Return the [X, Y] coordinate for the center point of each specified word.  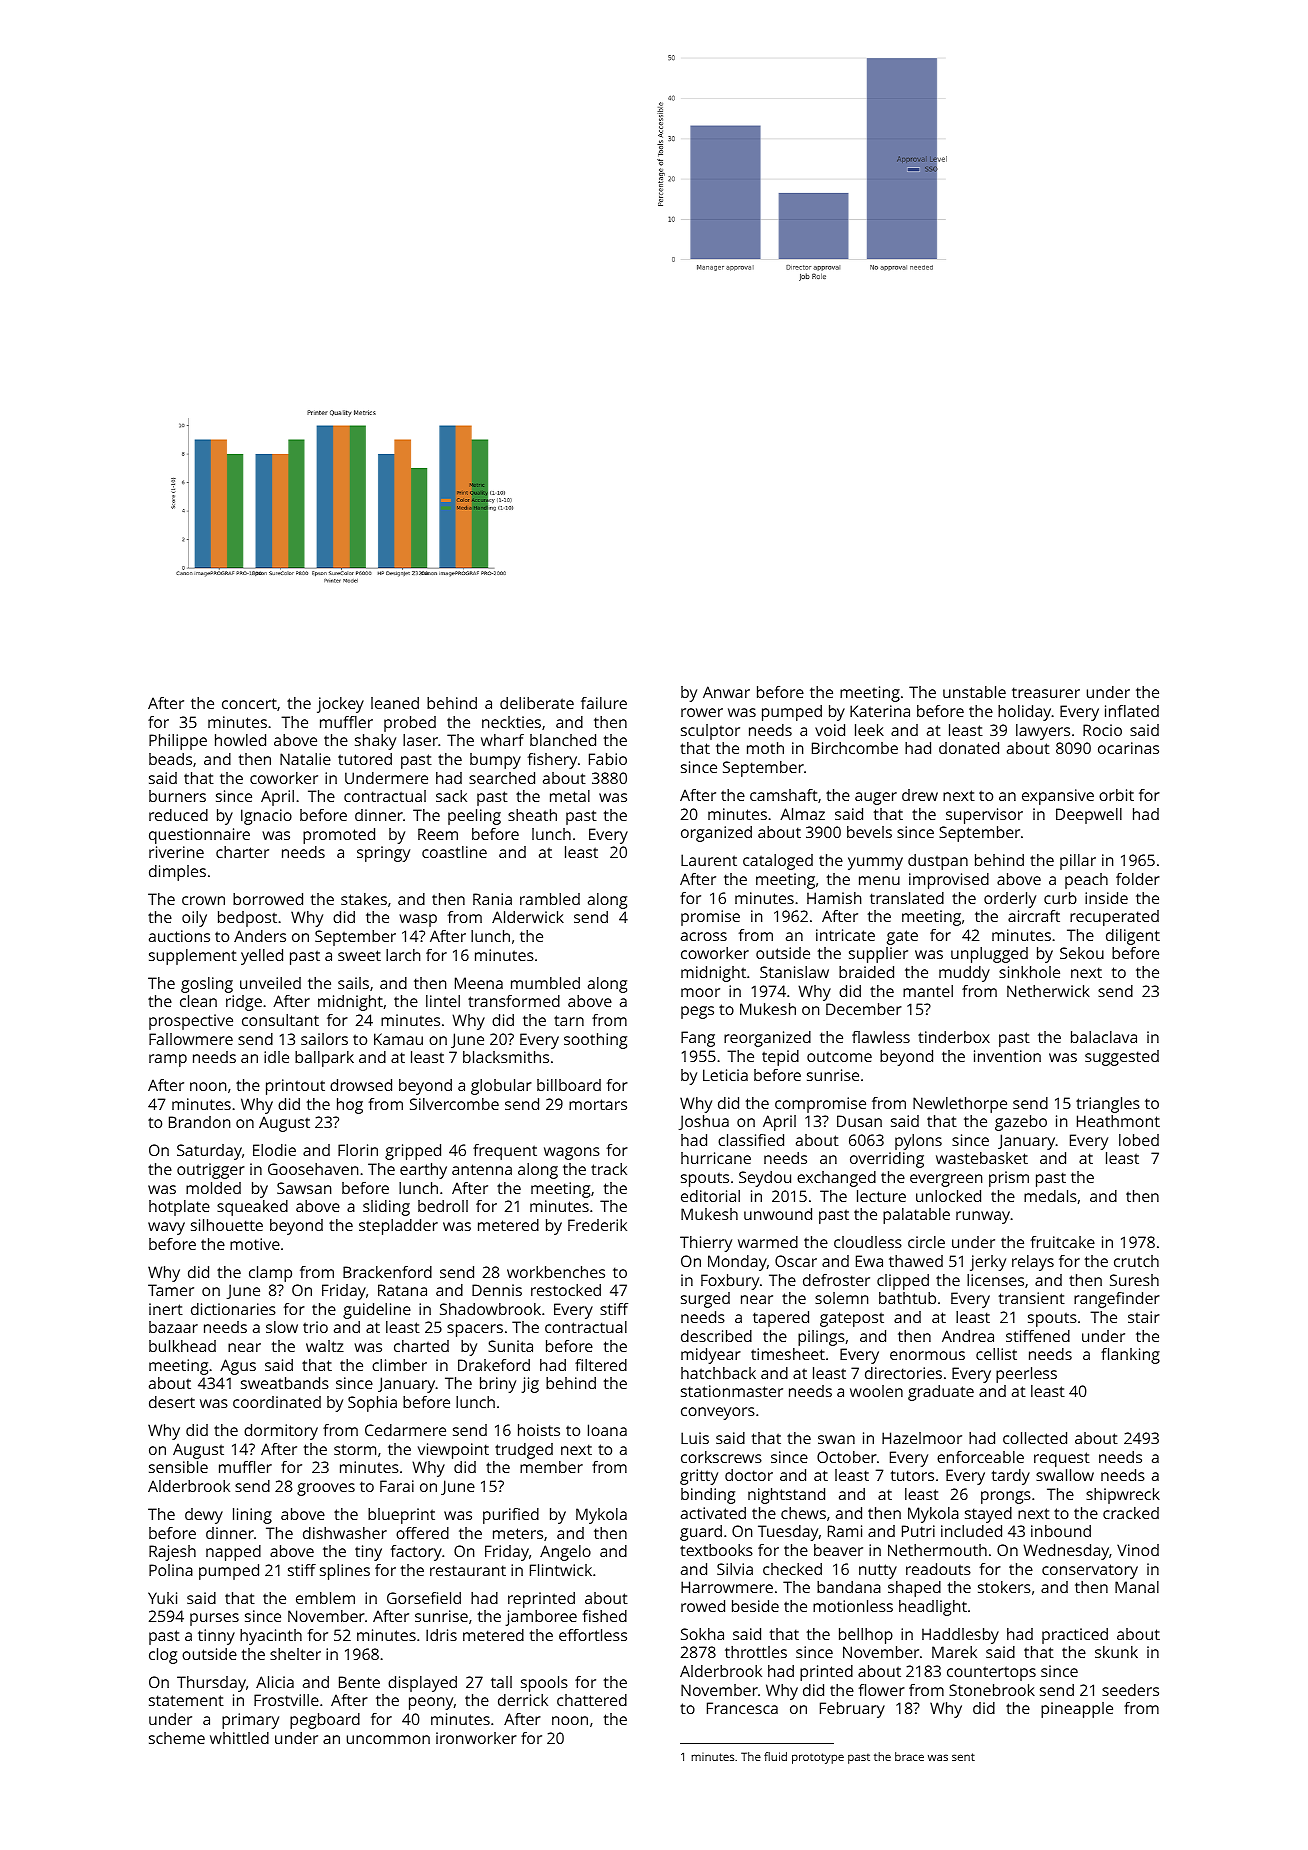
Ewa [869, 1261]
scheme [177, 1738]
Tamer [171, 1290]
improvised [949, 881]
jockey [340, 705]
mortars [598, 1104]
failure [604, 703]
